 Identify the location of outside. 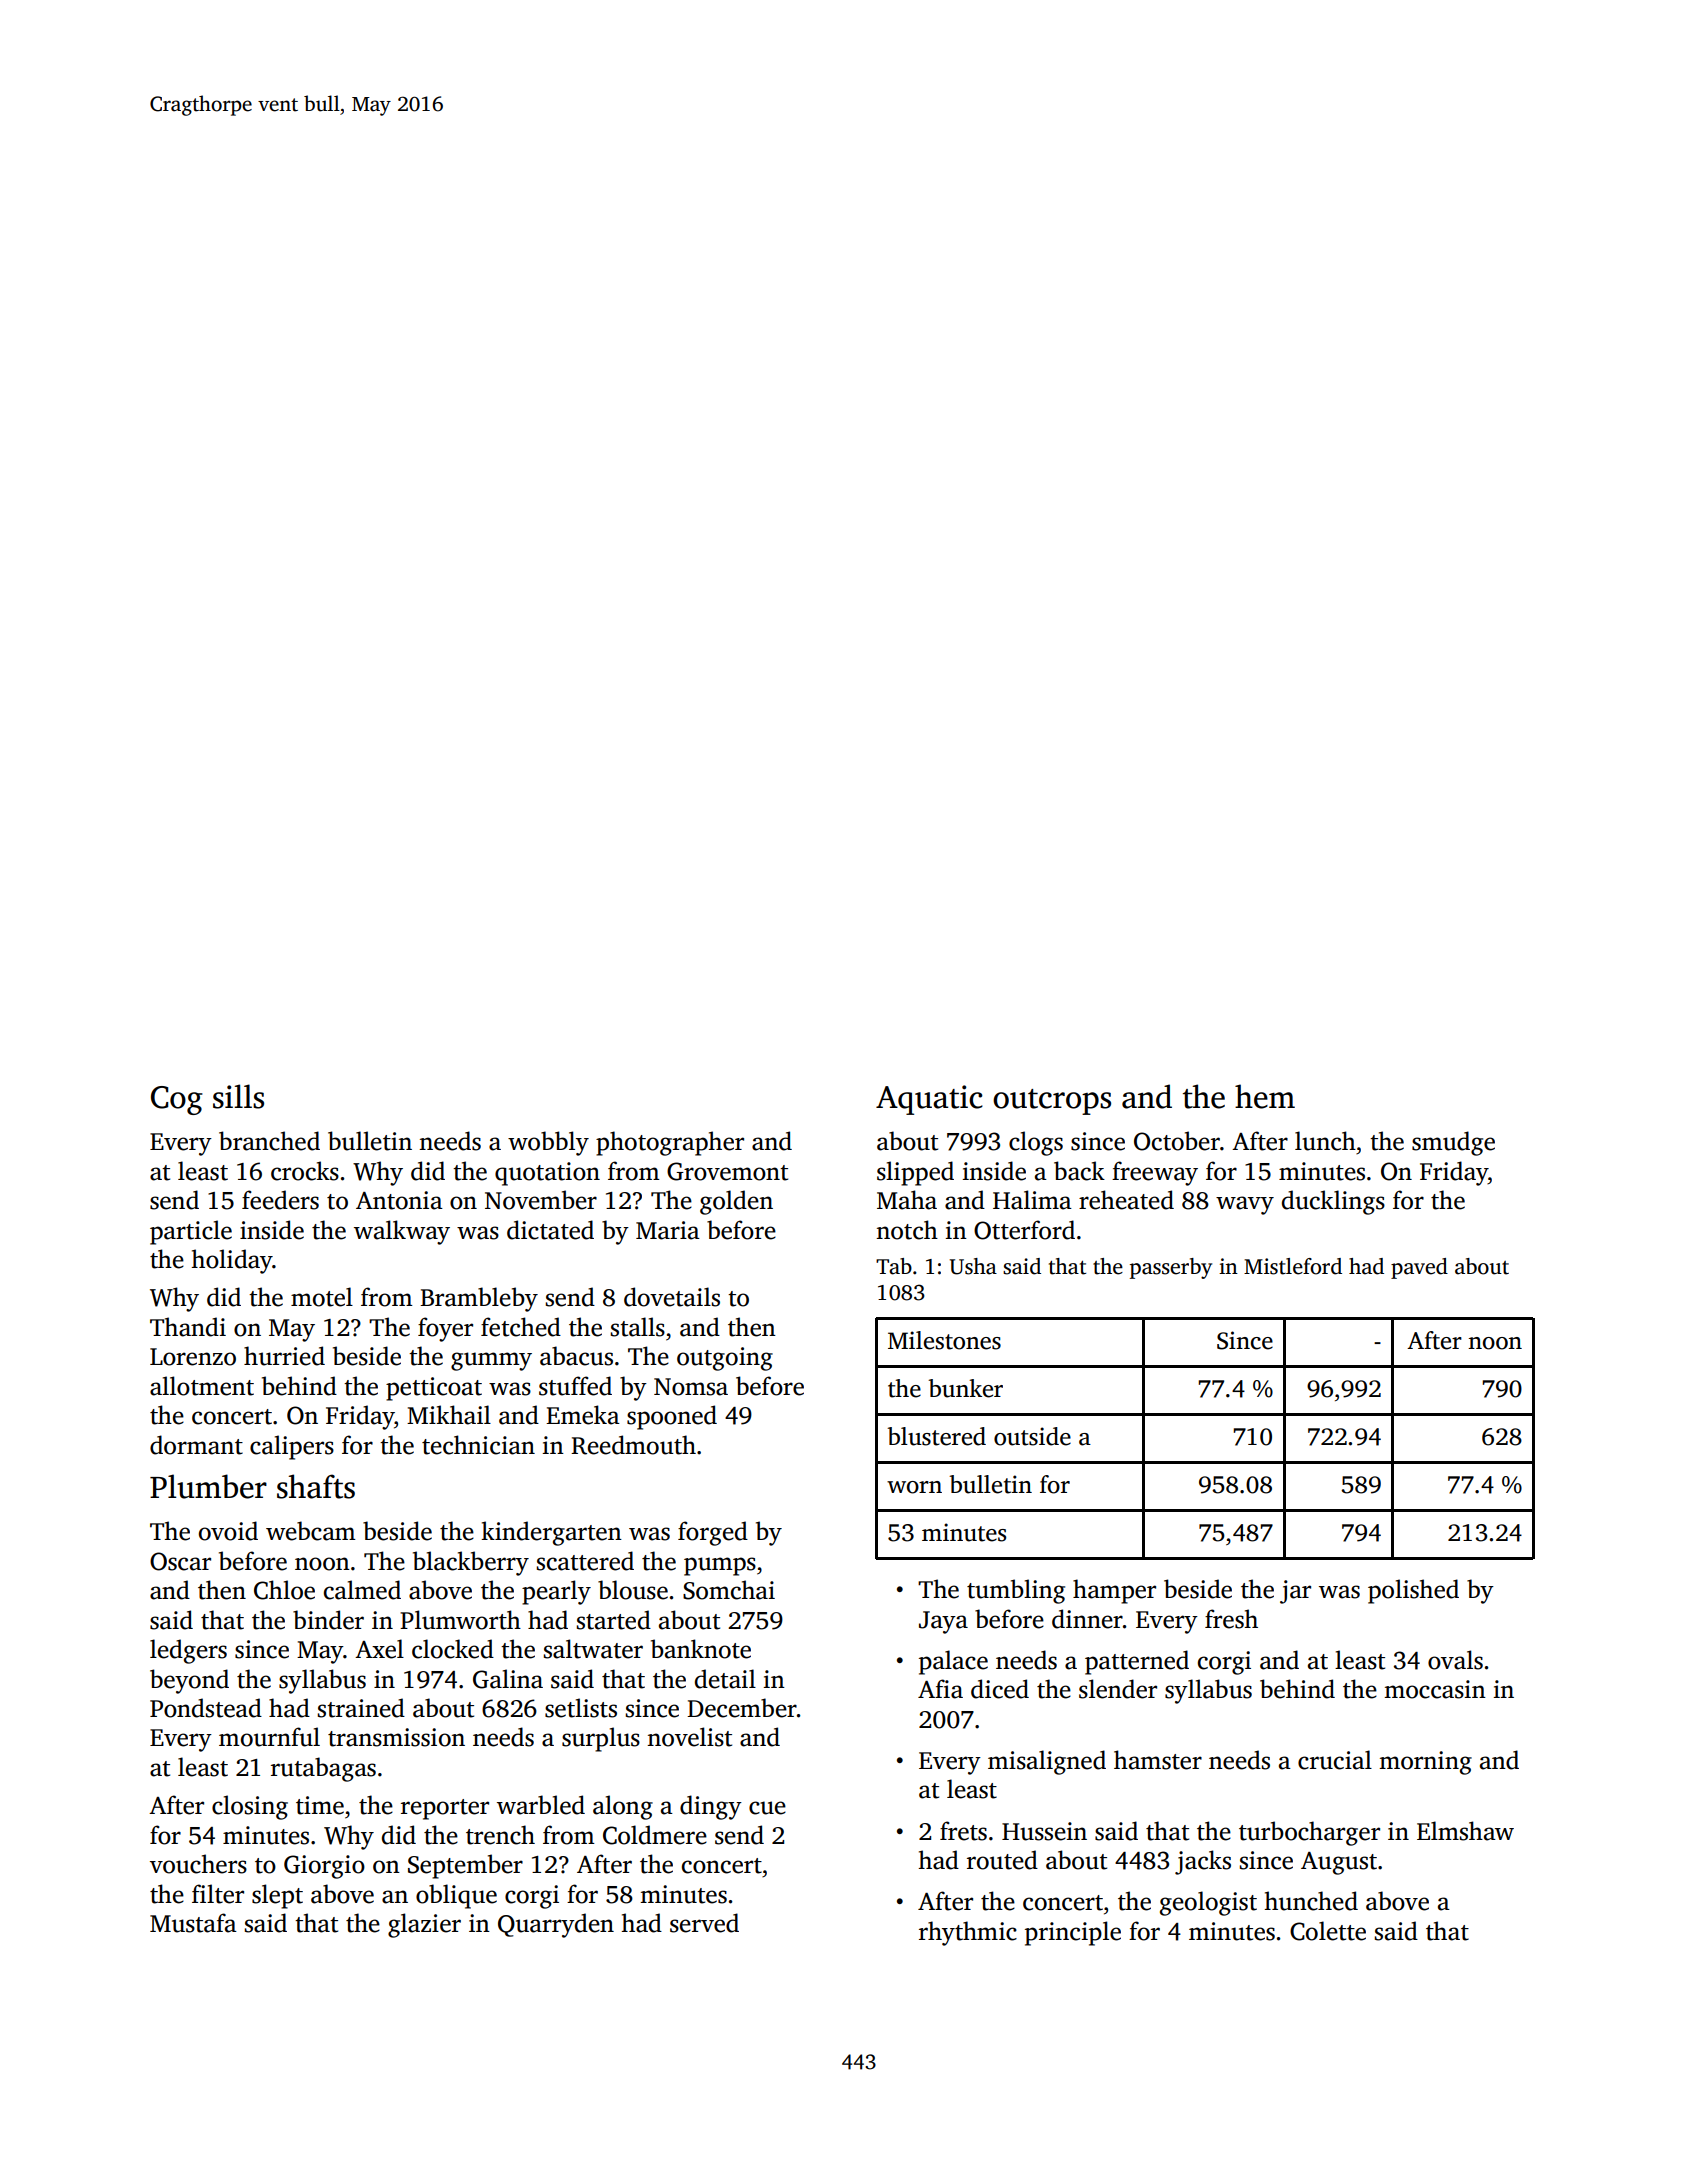
(1032, 1436).
